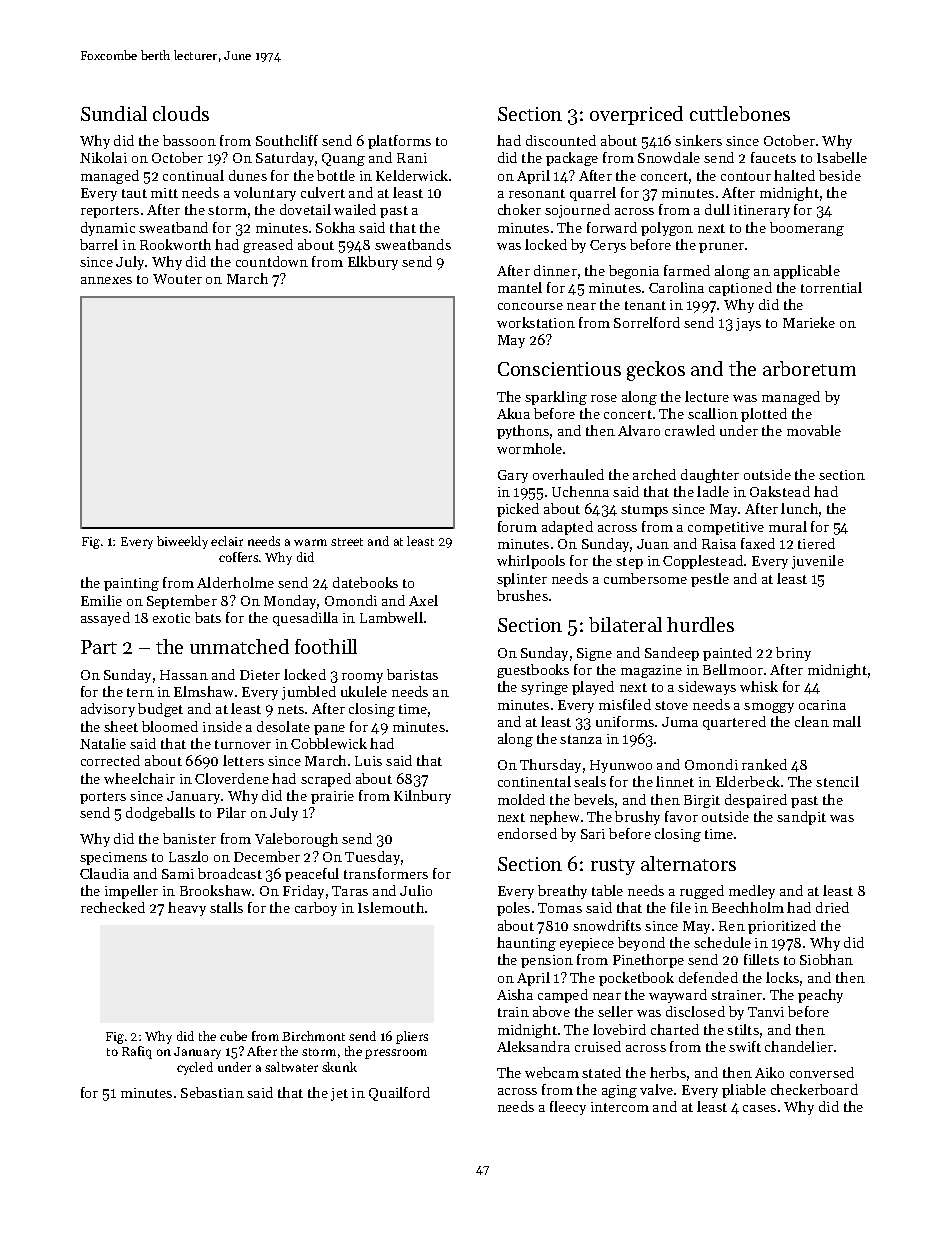 This screenshot has width=952, height=1233. What do you see at coordinates (526, 944) in the screenshot?
I see `haunting` at bounding box center [526, 944].
